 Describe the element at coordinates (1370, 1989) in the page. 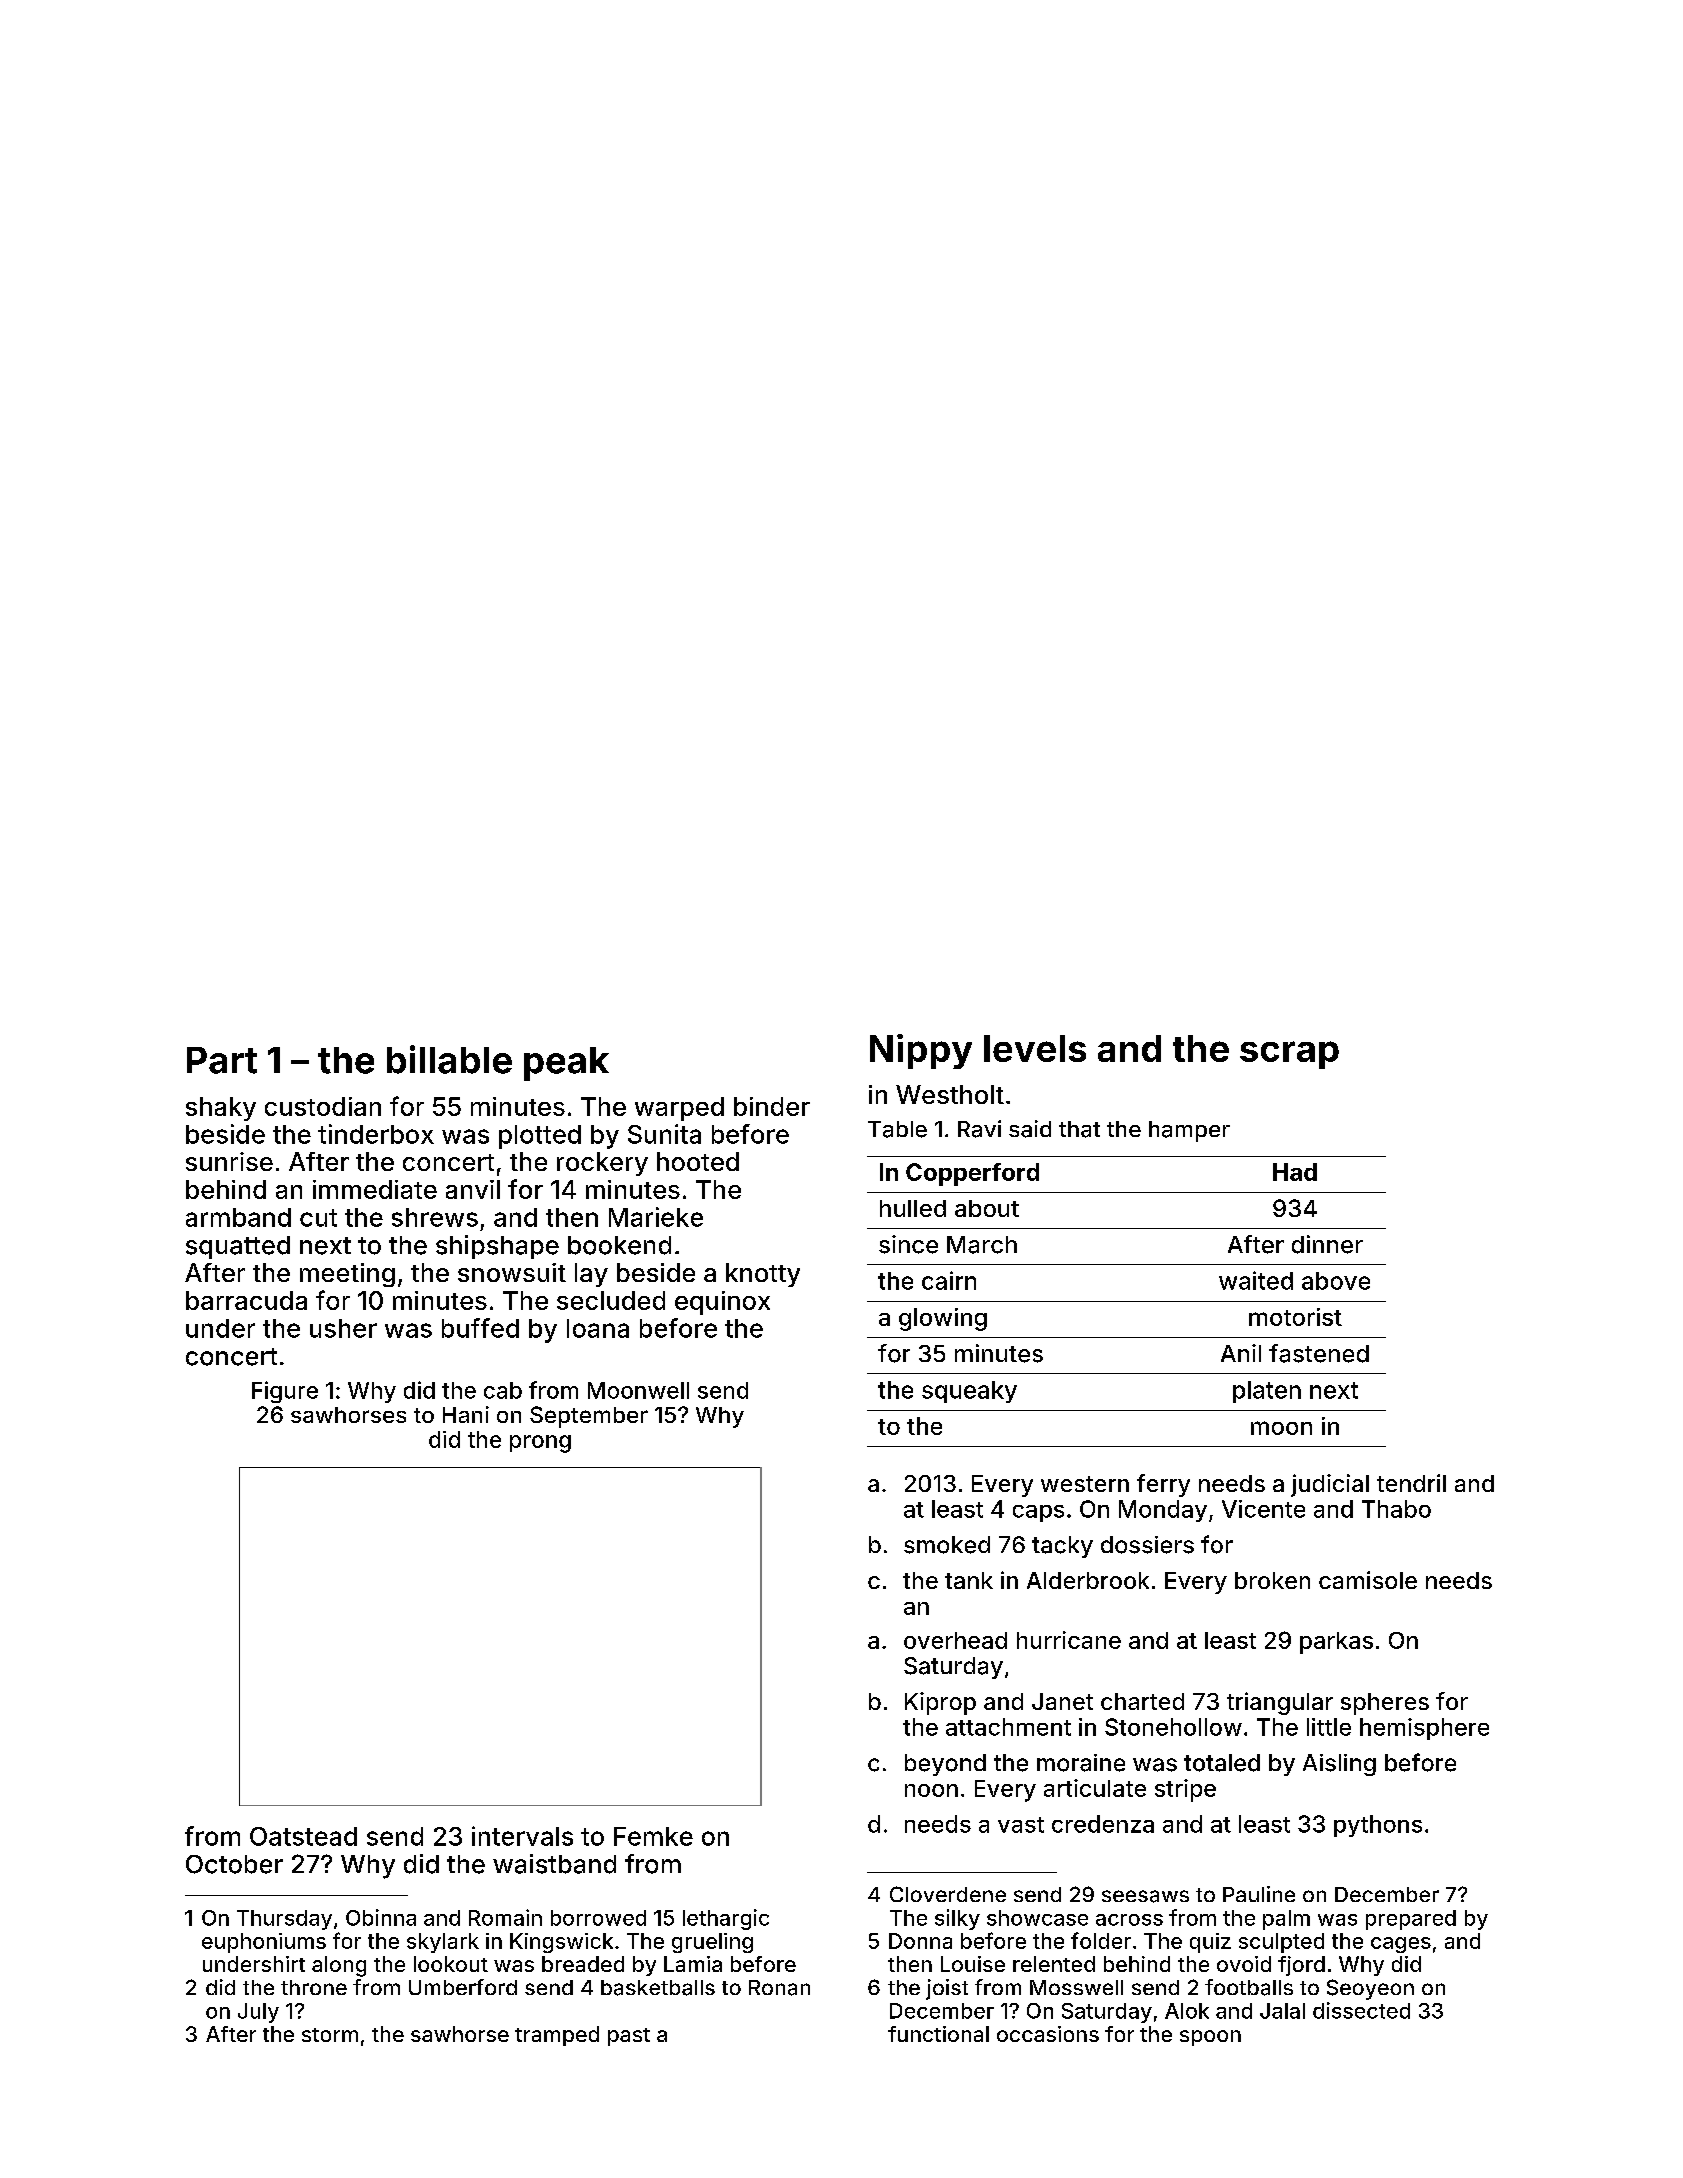

I see `Seoyeon` at that location.
